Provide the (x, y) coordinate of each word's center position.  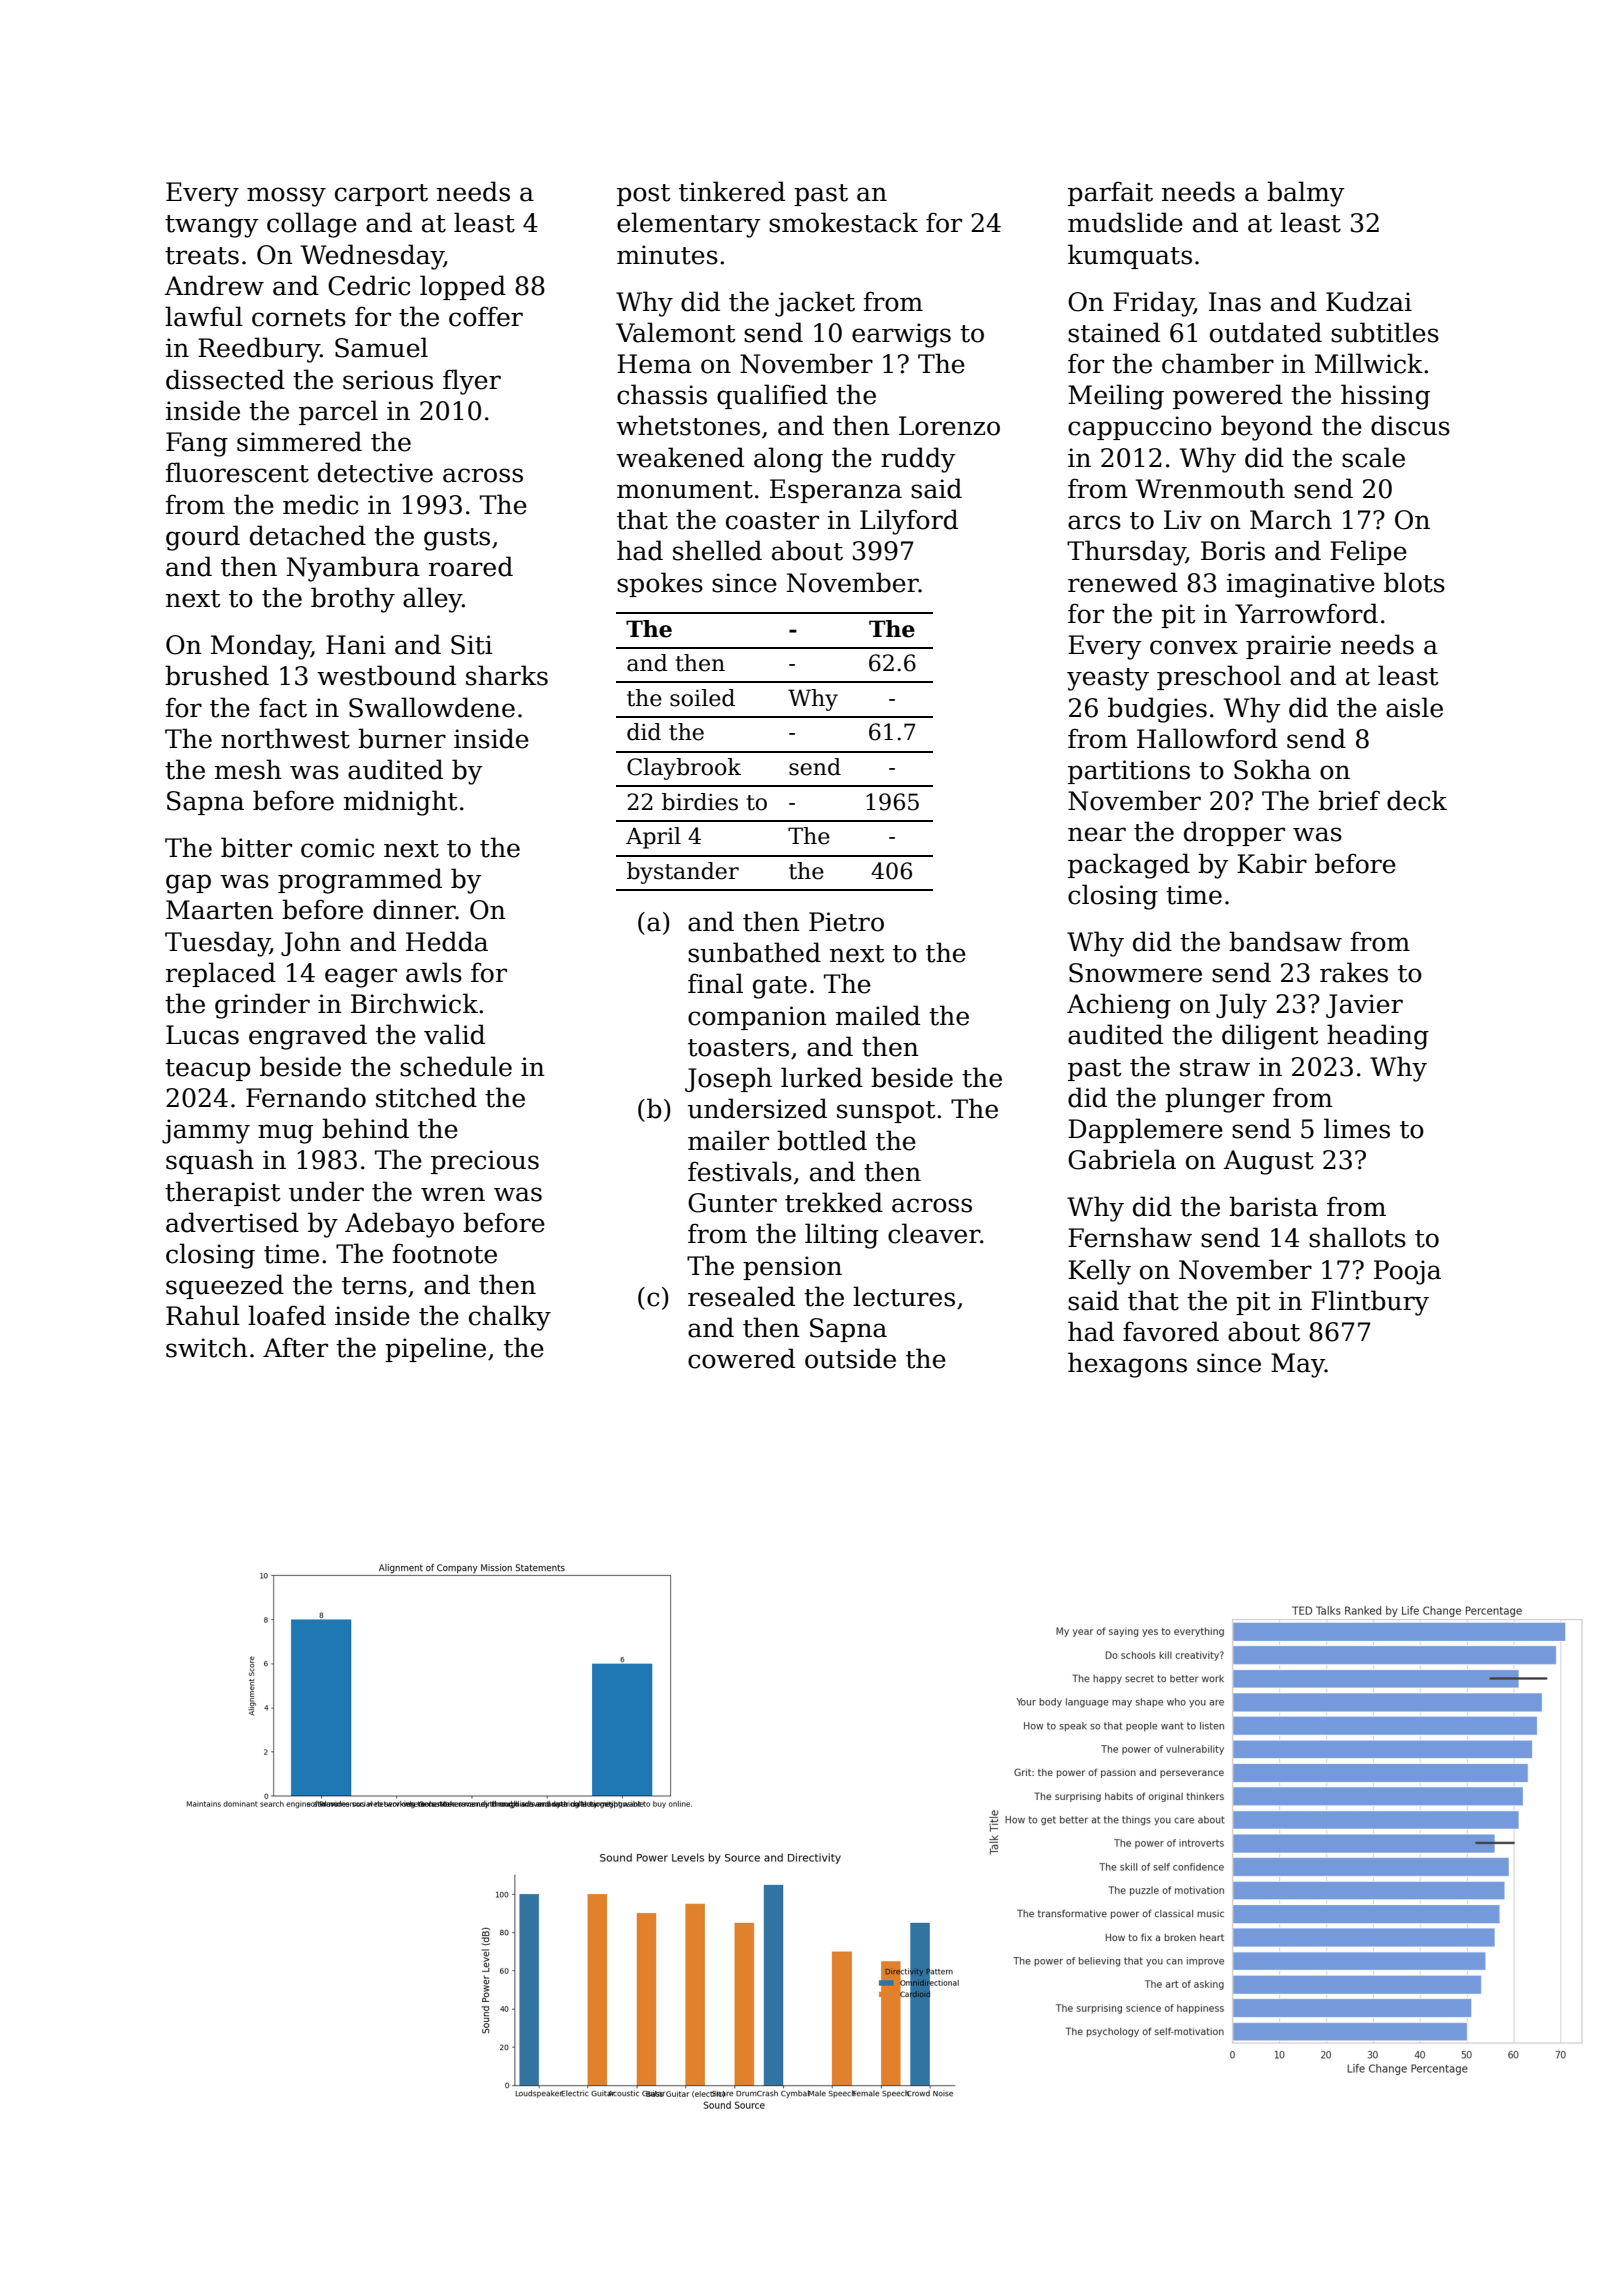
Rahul (203, 1315)
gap (188, 884)
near (1097, 834)
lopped (463, 287)
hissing (1385, 397)
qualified (772, 396)
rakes (1354, 972)
